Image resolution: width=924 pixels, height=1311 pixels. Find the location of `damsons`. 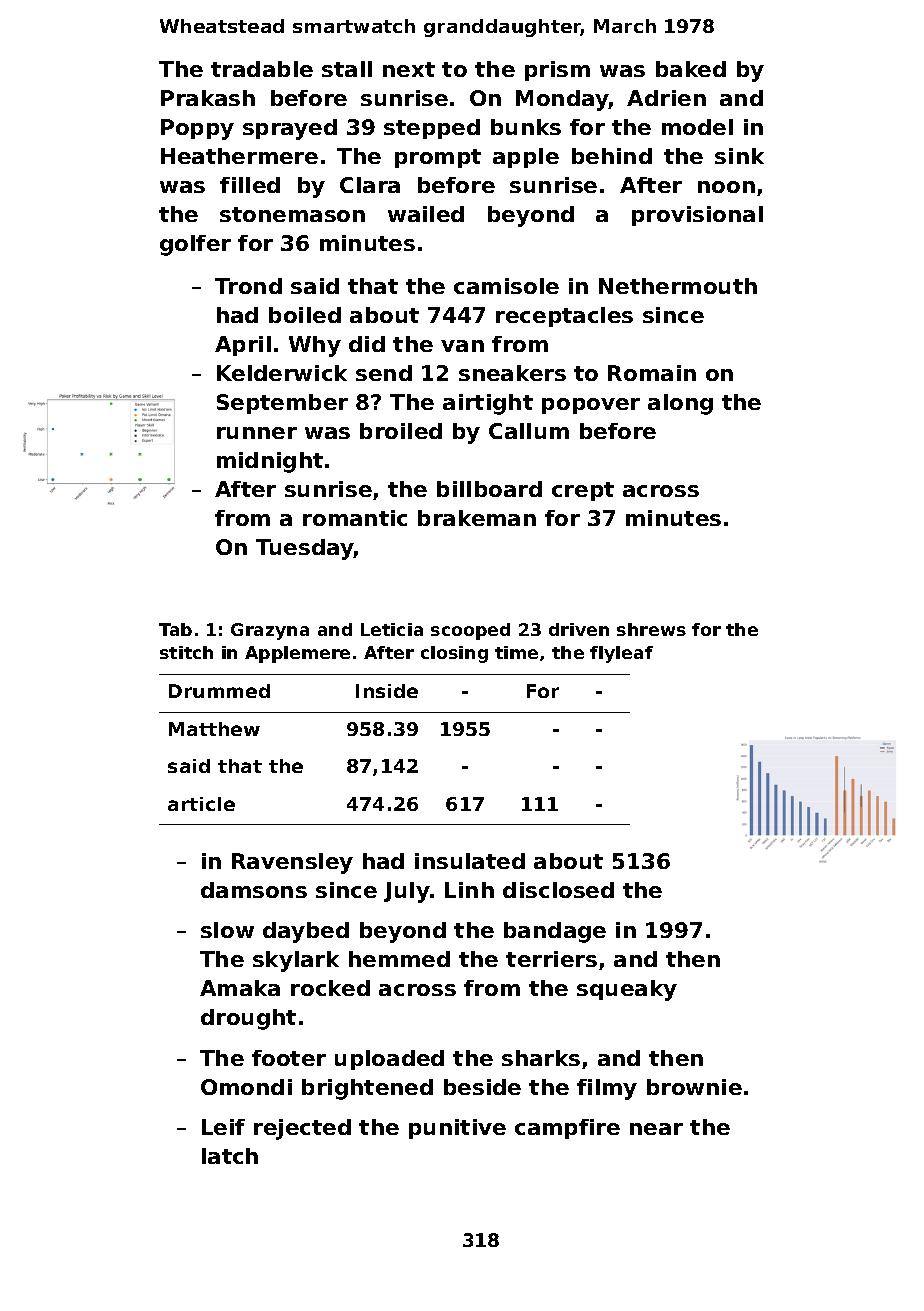

damsons is located at coordinates (254, 890).
